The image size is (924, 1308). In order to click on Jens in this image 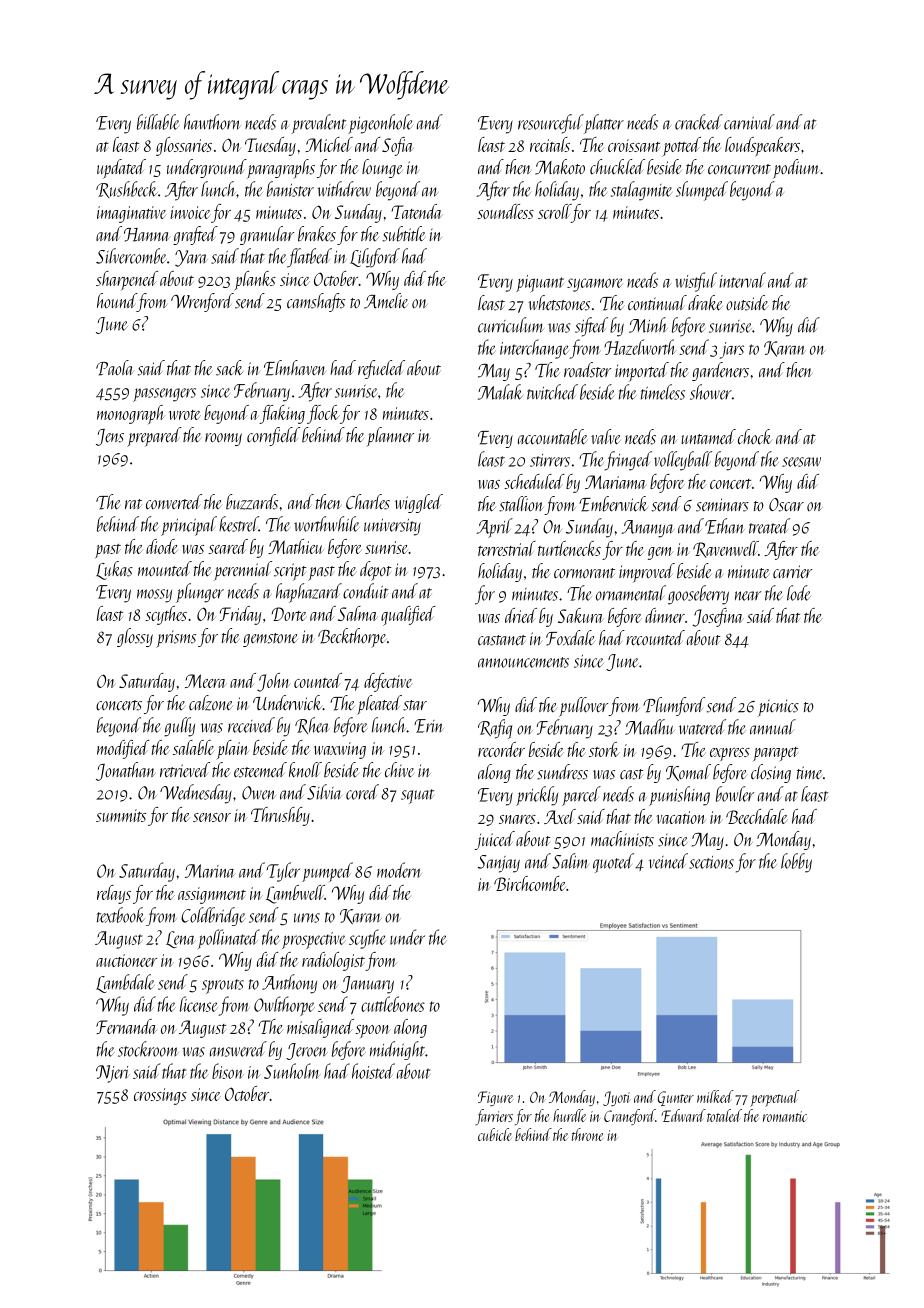, I will do `click(110, 437)`.
